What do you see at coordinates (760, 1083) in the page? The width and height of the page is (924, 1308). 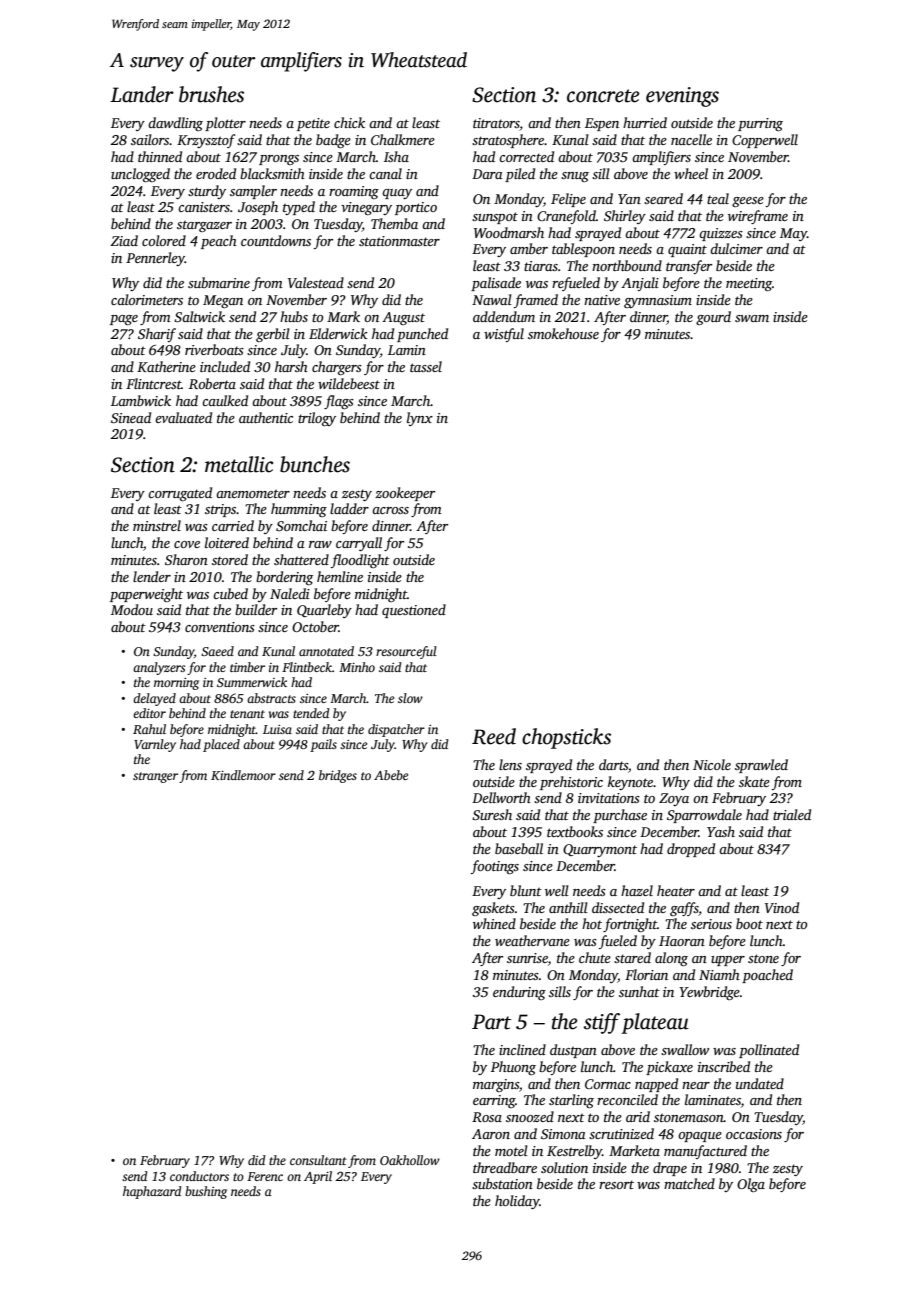 I see `undated` at bounding box center [760, 1083].
